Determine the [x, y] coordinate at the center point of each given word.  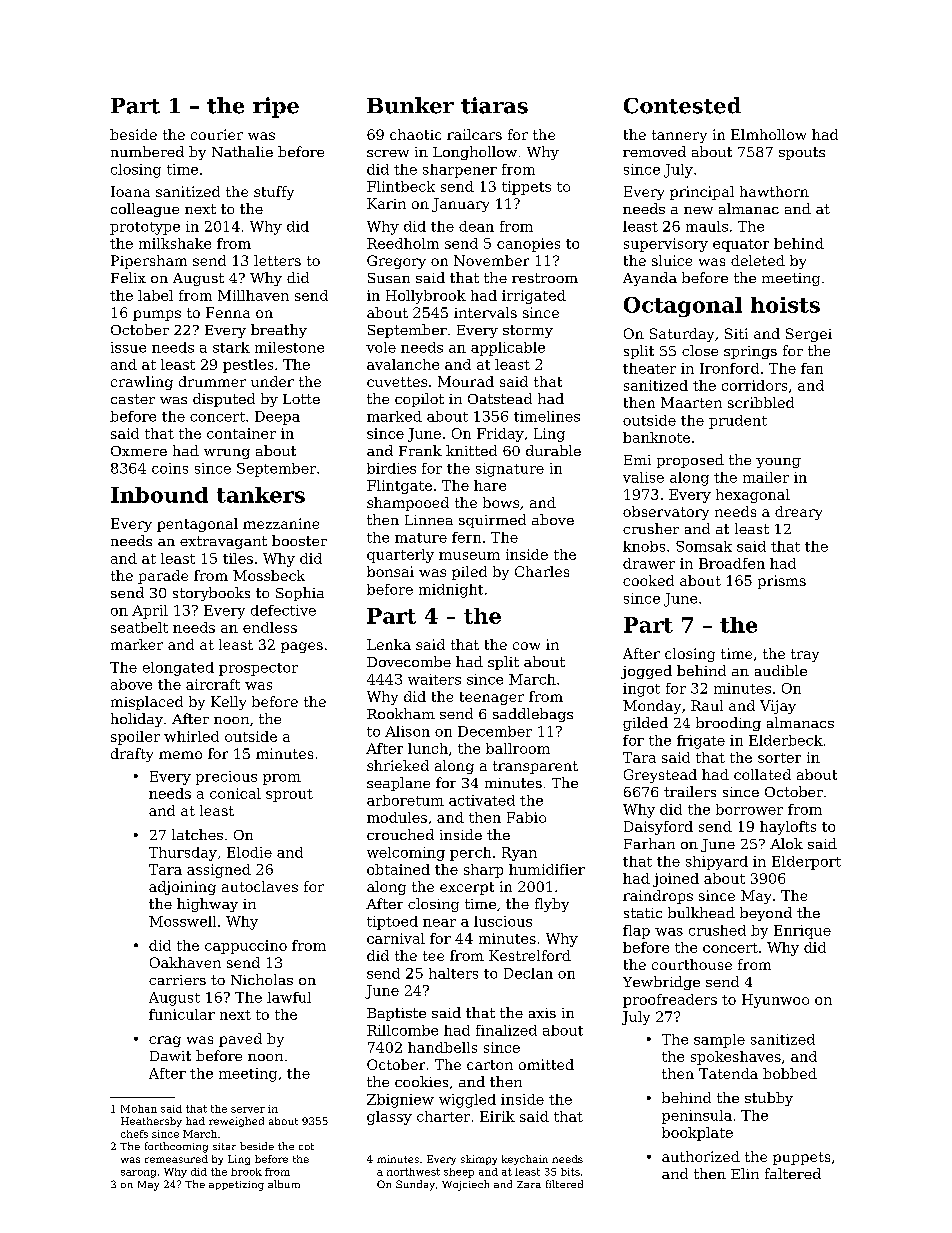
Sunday [415, 1185]
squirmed [492, 521]
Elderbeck [786, 740]
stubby [769, 1099]
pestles [248, 366]
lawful [289, 997]
